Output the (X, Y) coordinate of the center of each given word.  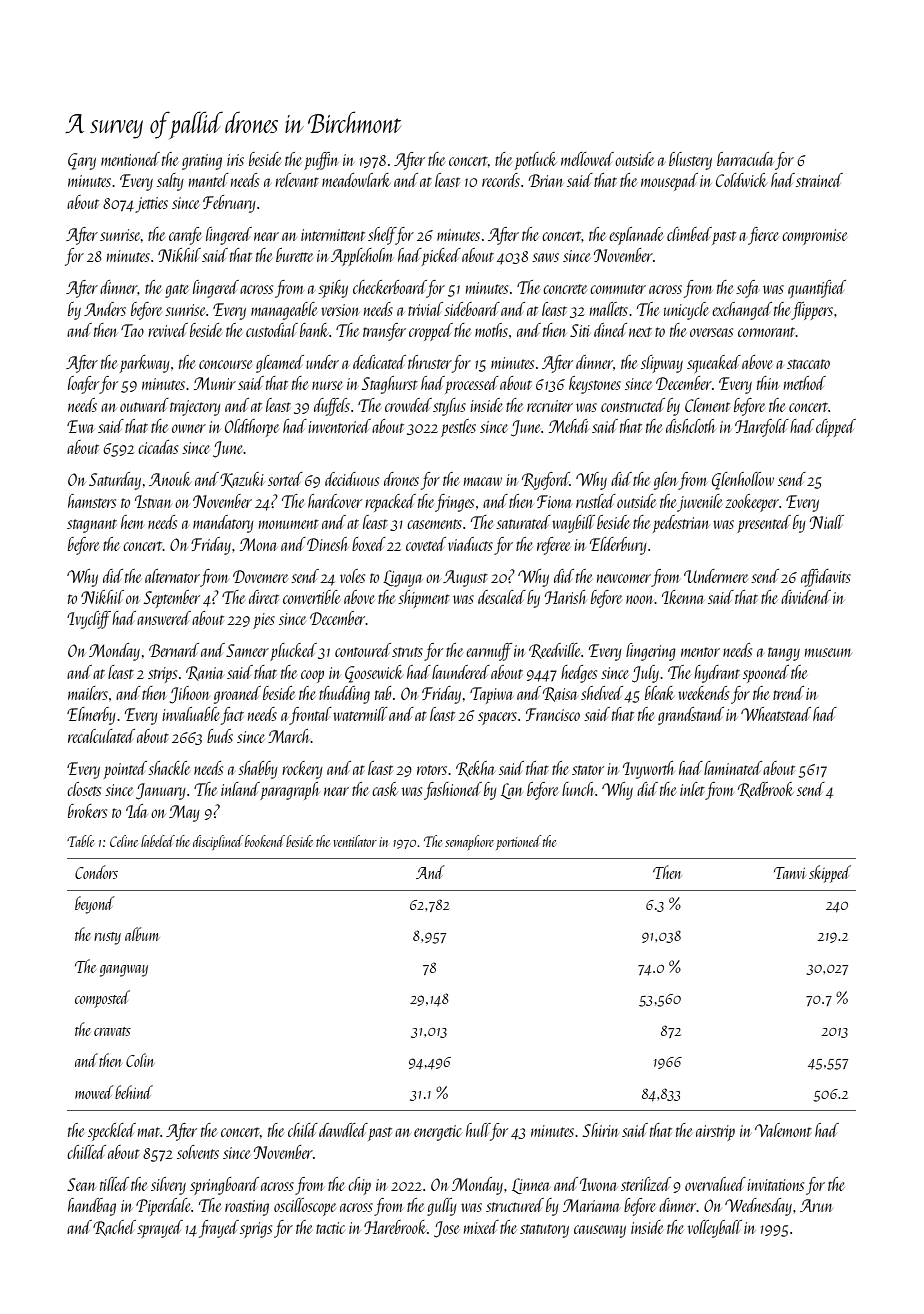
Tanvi (789, 873)
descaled (502, 597)
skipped (830, 874)
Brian (546, 180)
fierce (763, 236)
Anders (105, 309)
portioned (518, 842)
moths (491, 330)
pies (264, 621)
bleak (660, 693)
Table (80, 841)
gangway (124, 971)
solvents (198, 1152)
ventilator (355, 841)
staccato (808, 364)
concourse (225, 364)
